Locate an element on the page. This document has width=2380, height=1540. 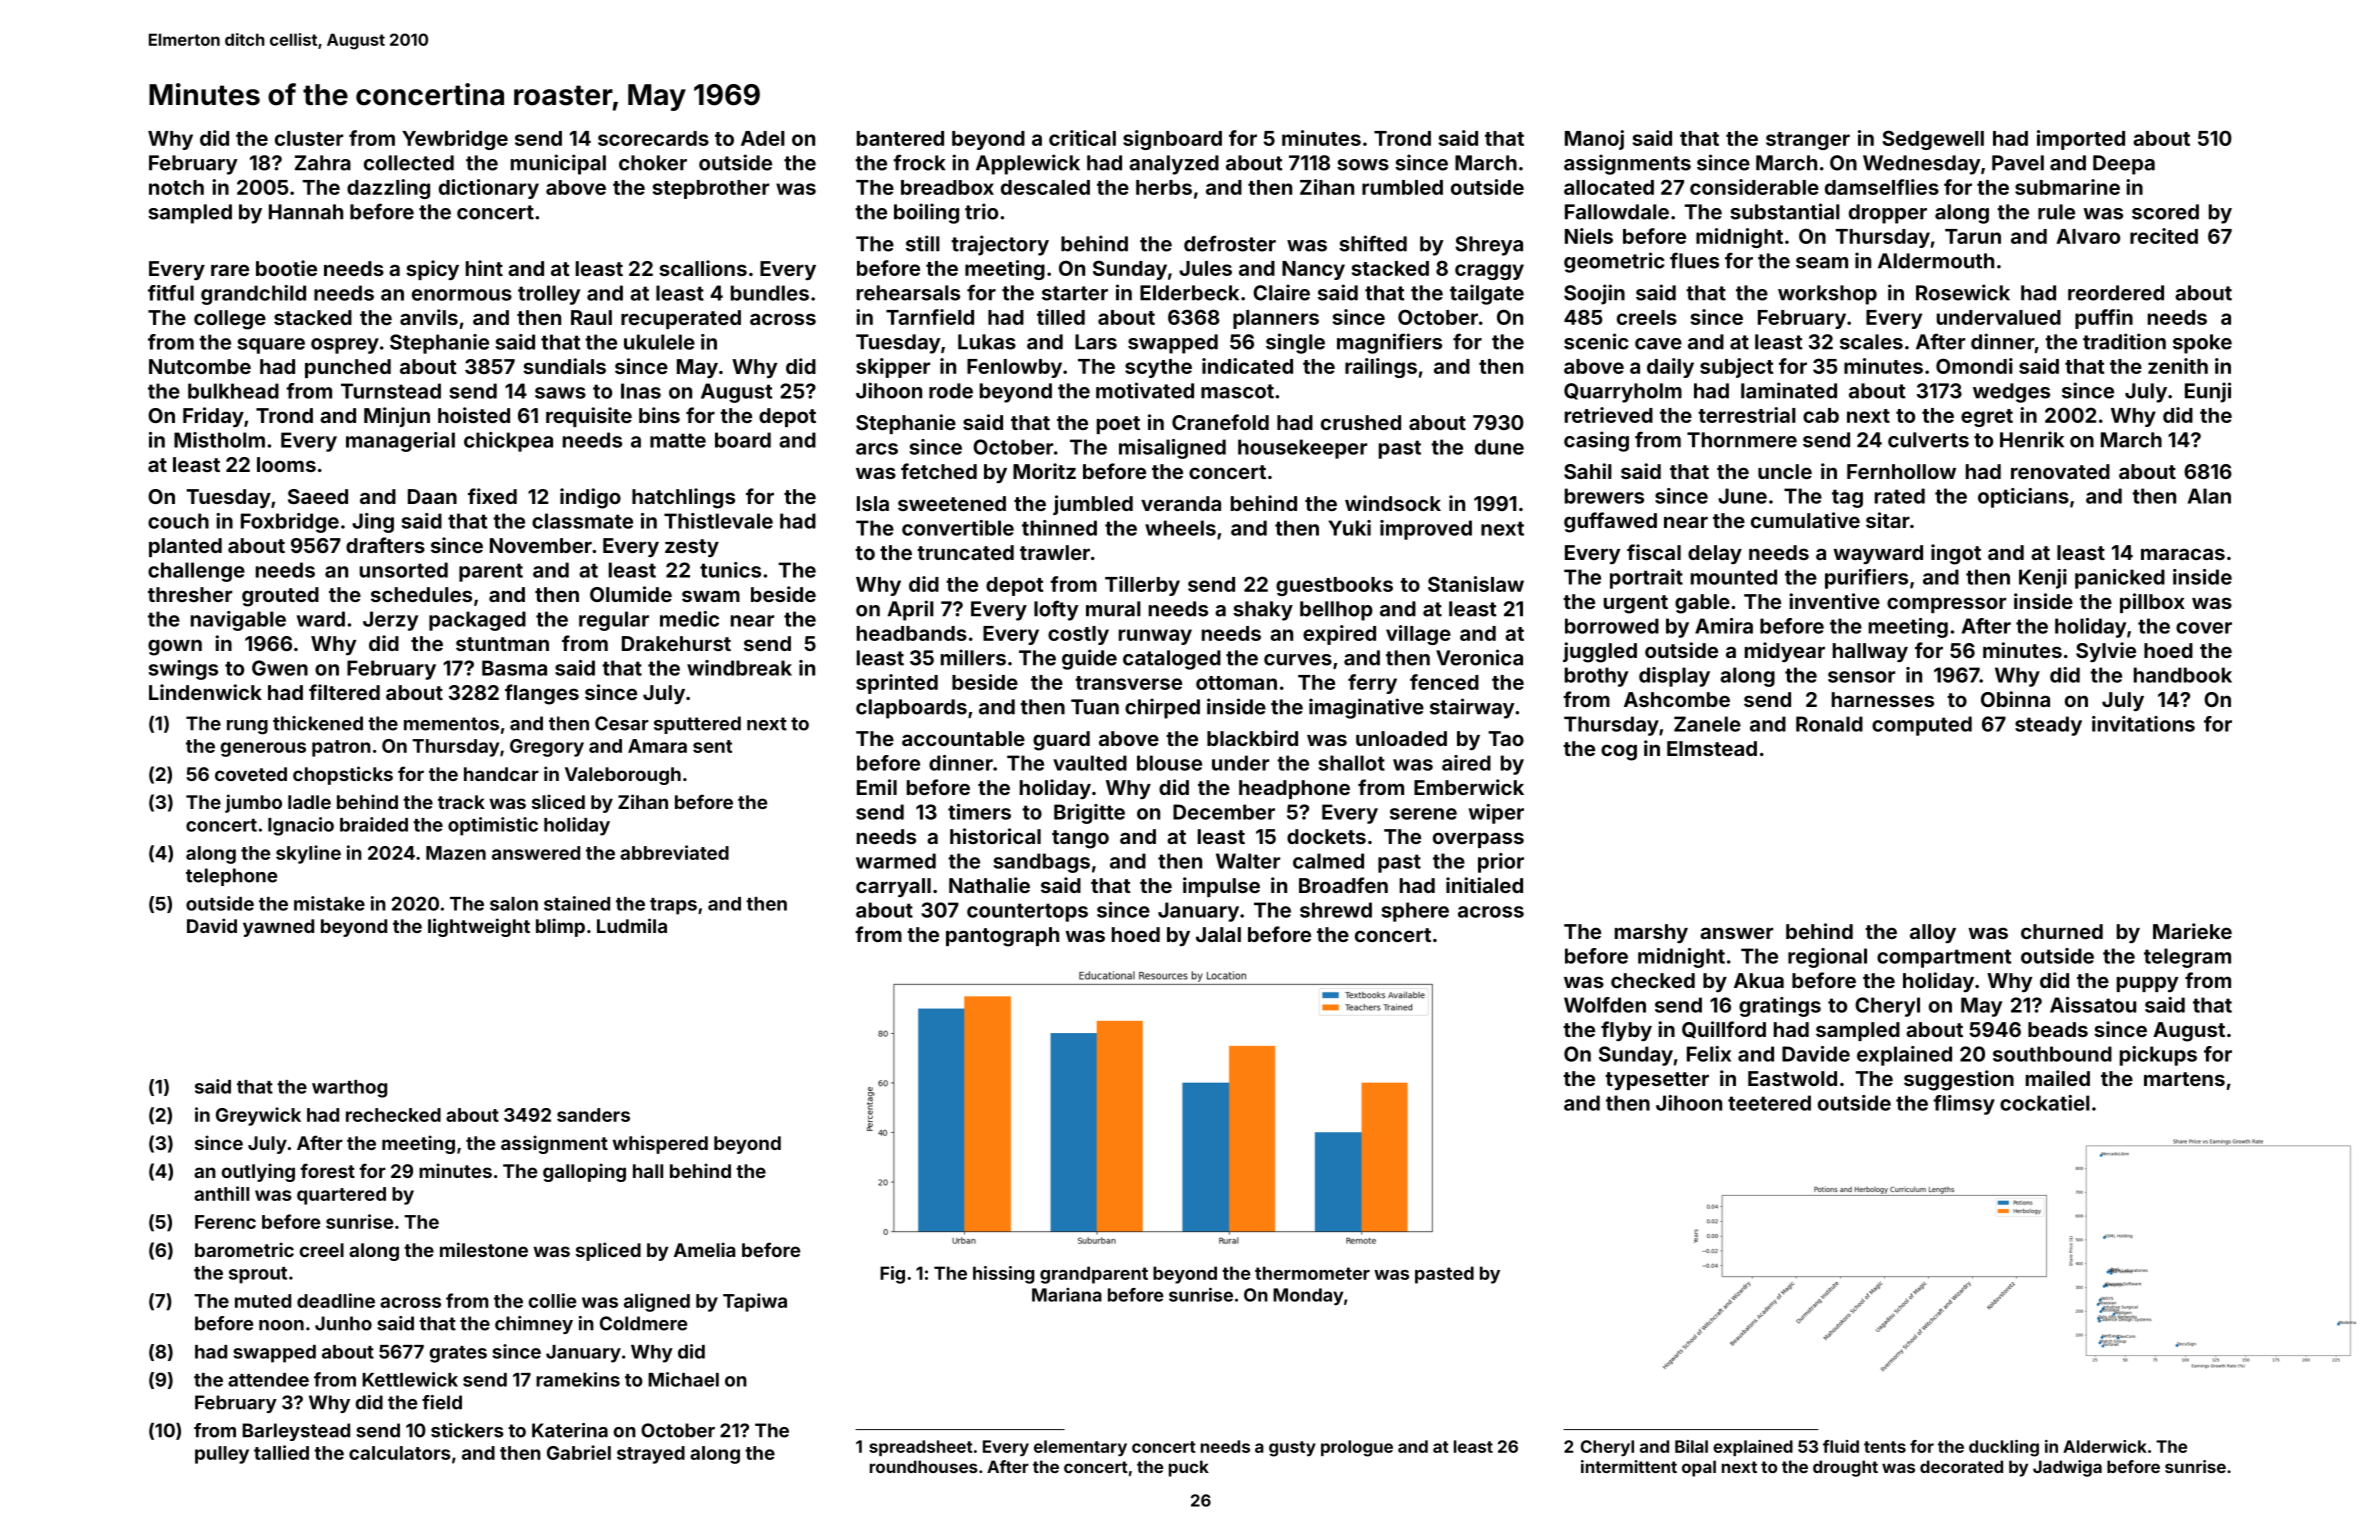
warthog is located at coordinates (349, 1089).
